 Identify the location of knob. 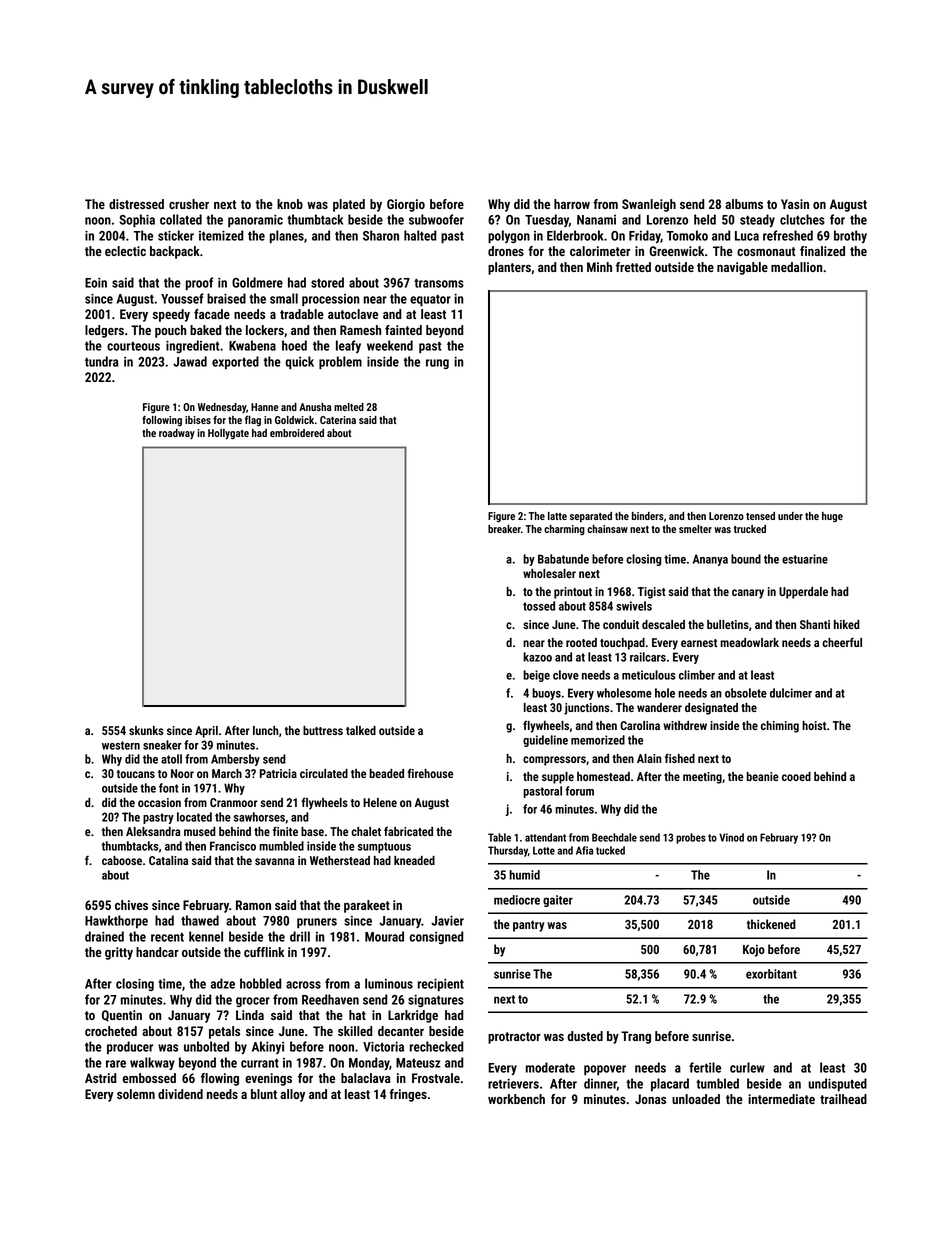
(290, 204).
